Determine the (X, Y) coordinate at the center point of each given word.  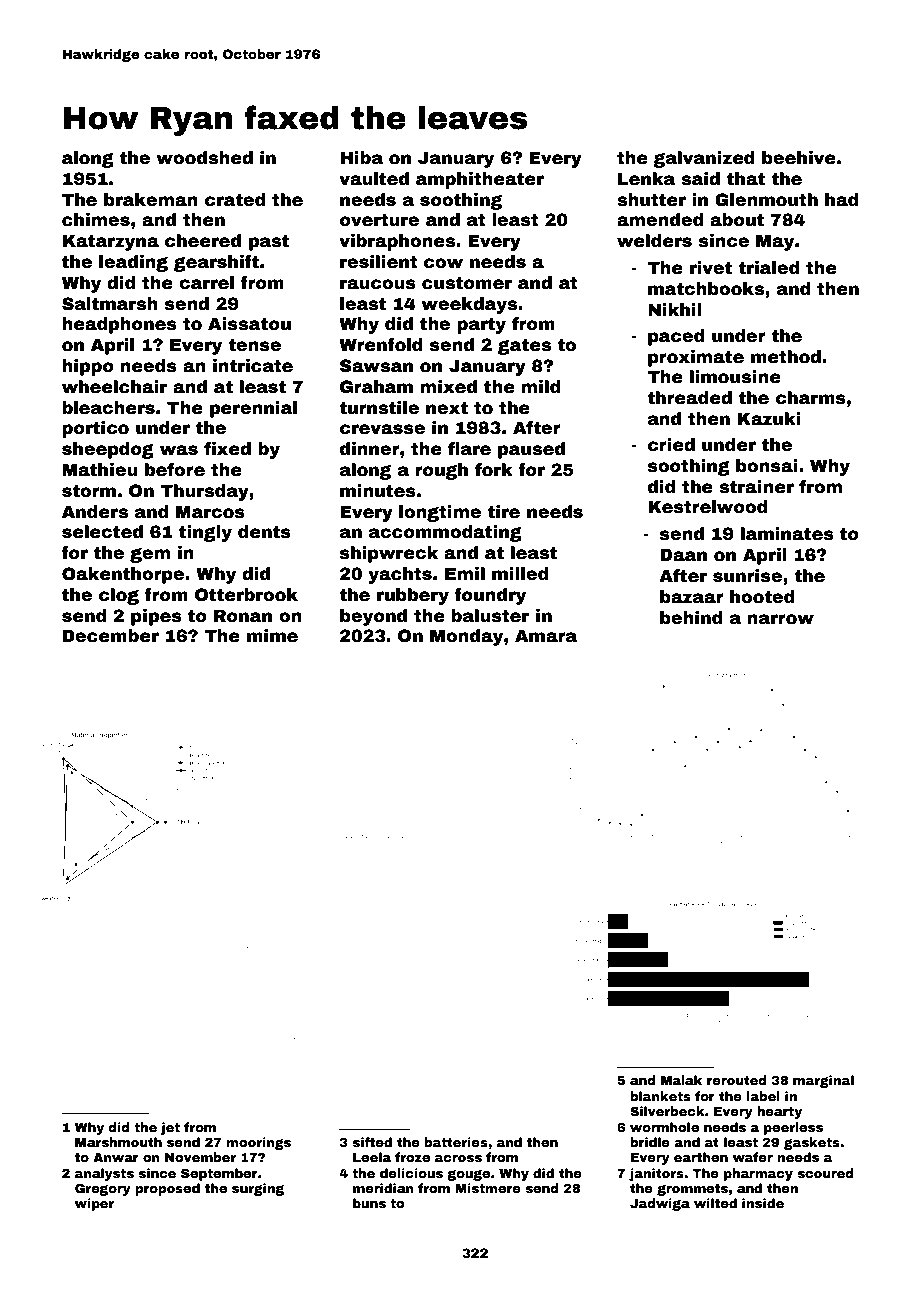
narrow (780, 619)
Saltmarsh (110, 304)
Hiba (361, 158)
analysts (104, 1174)
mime (272, 636)
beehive (799, 158)
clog (119, 596)
